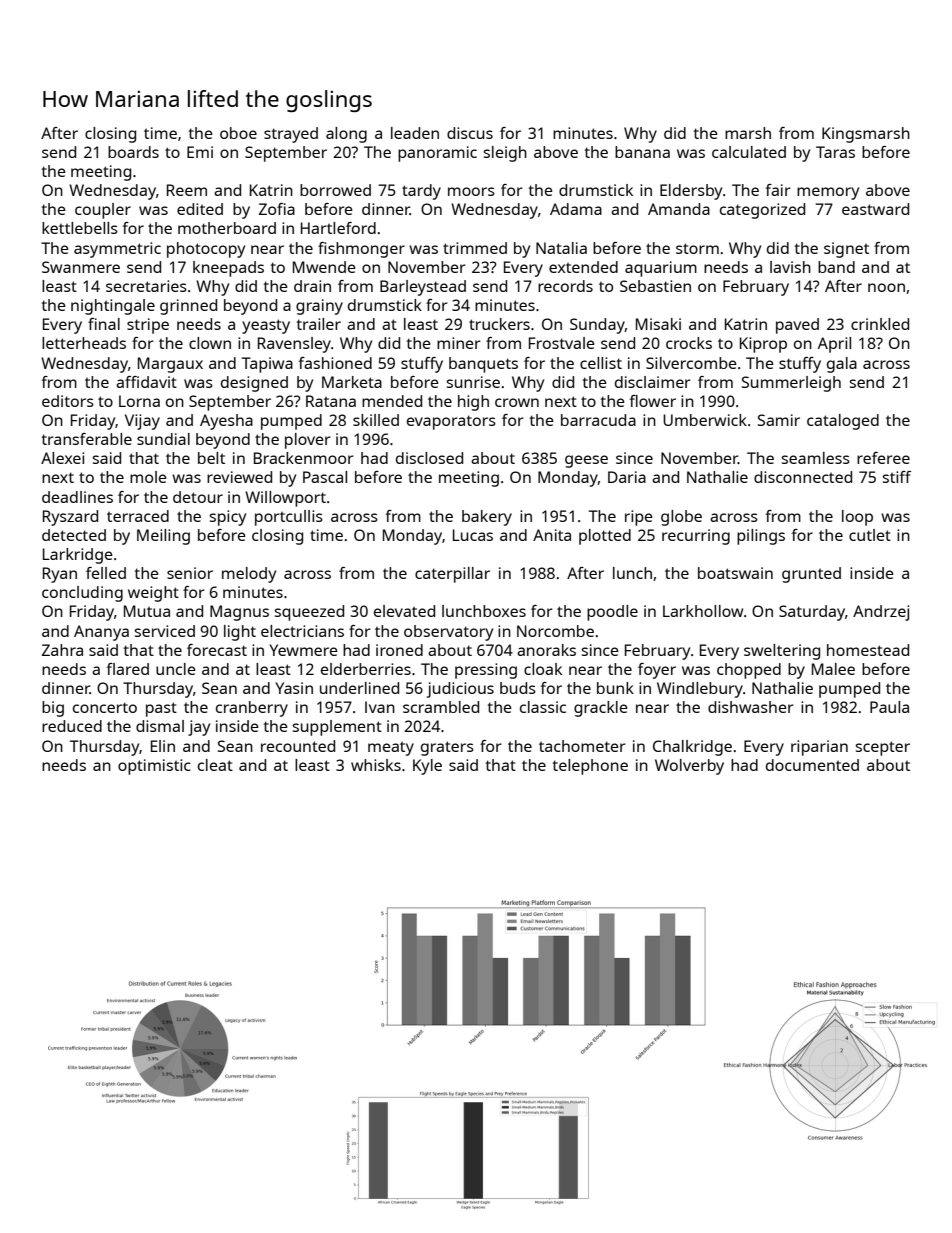 This screenshot has width=952, height=1233. What do you see at coordinates (84, 343) in the screenshot?
I see `letterheads` at bounding box center [84, 343].
